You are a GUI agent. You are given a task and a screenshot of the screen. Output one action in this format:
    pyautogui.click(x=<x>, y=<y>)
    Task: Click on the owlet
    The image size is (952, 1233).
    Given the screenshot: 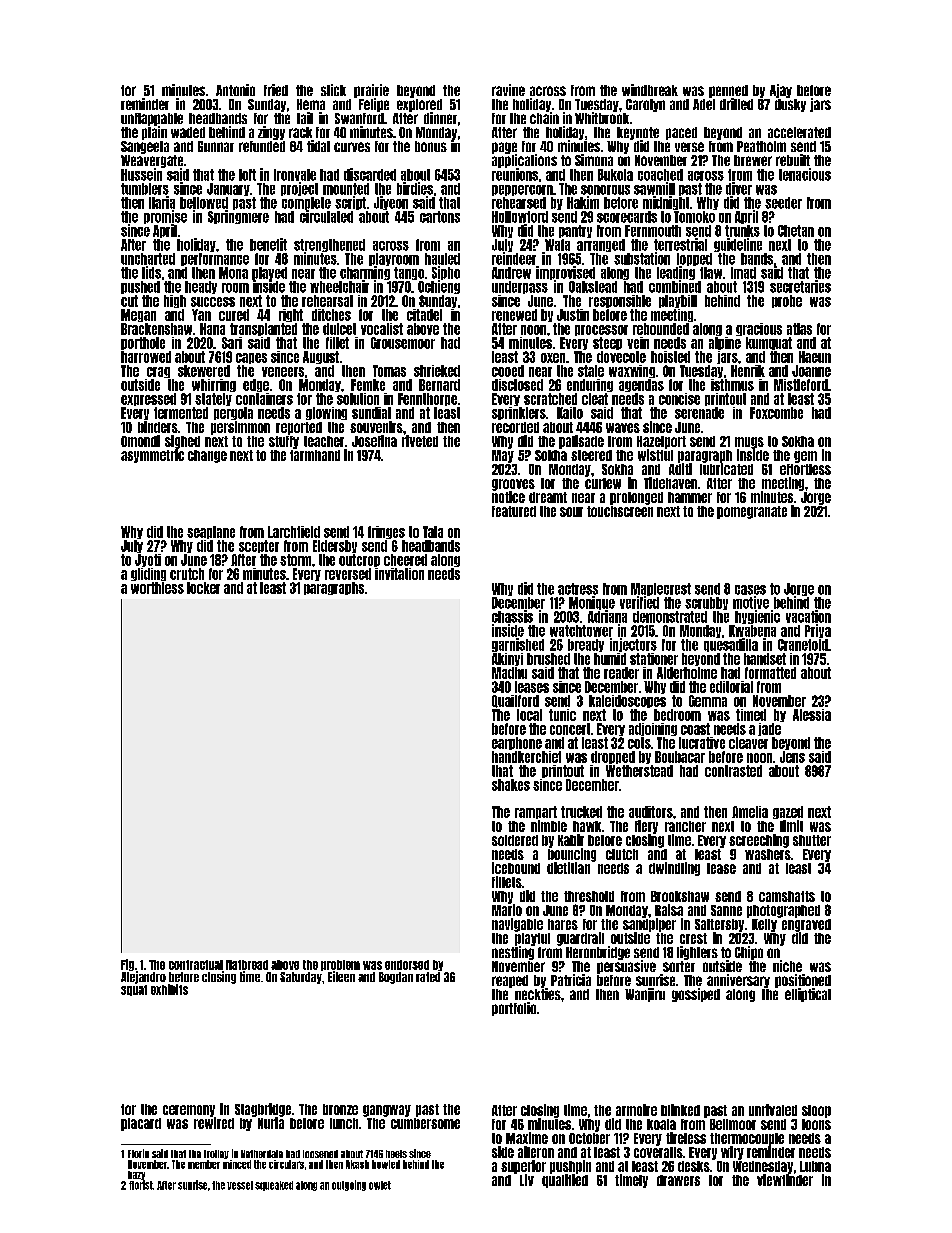 What is the action you would take?
    pyautogui.click(x=380, y=1185)
